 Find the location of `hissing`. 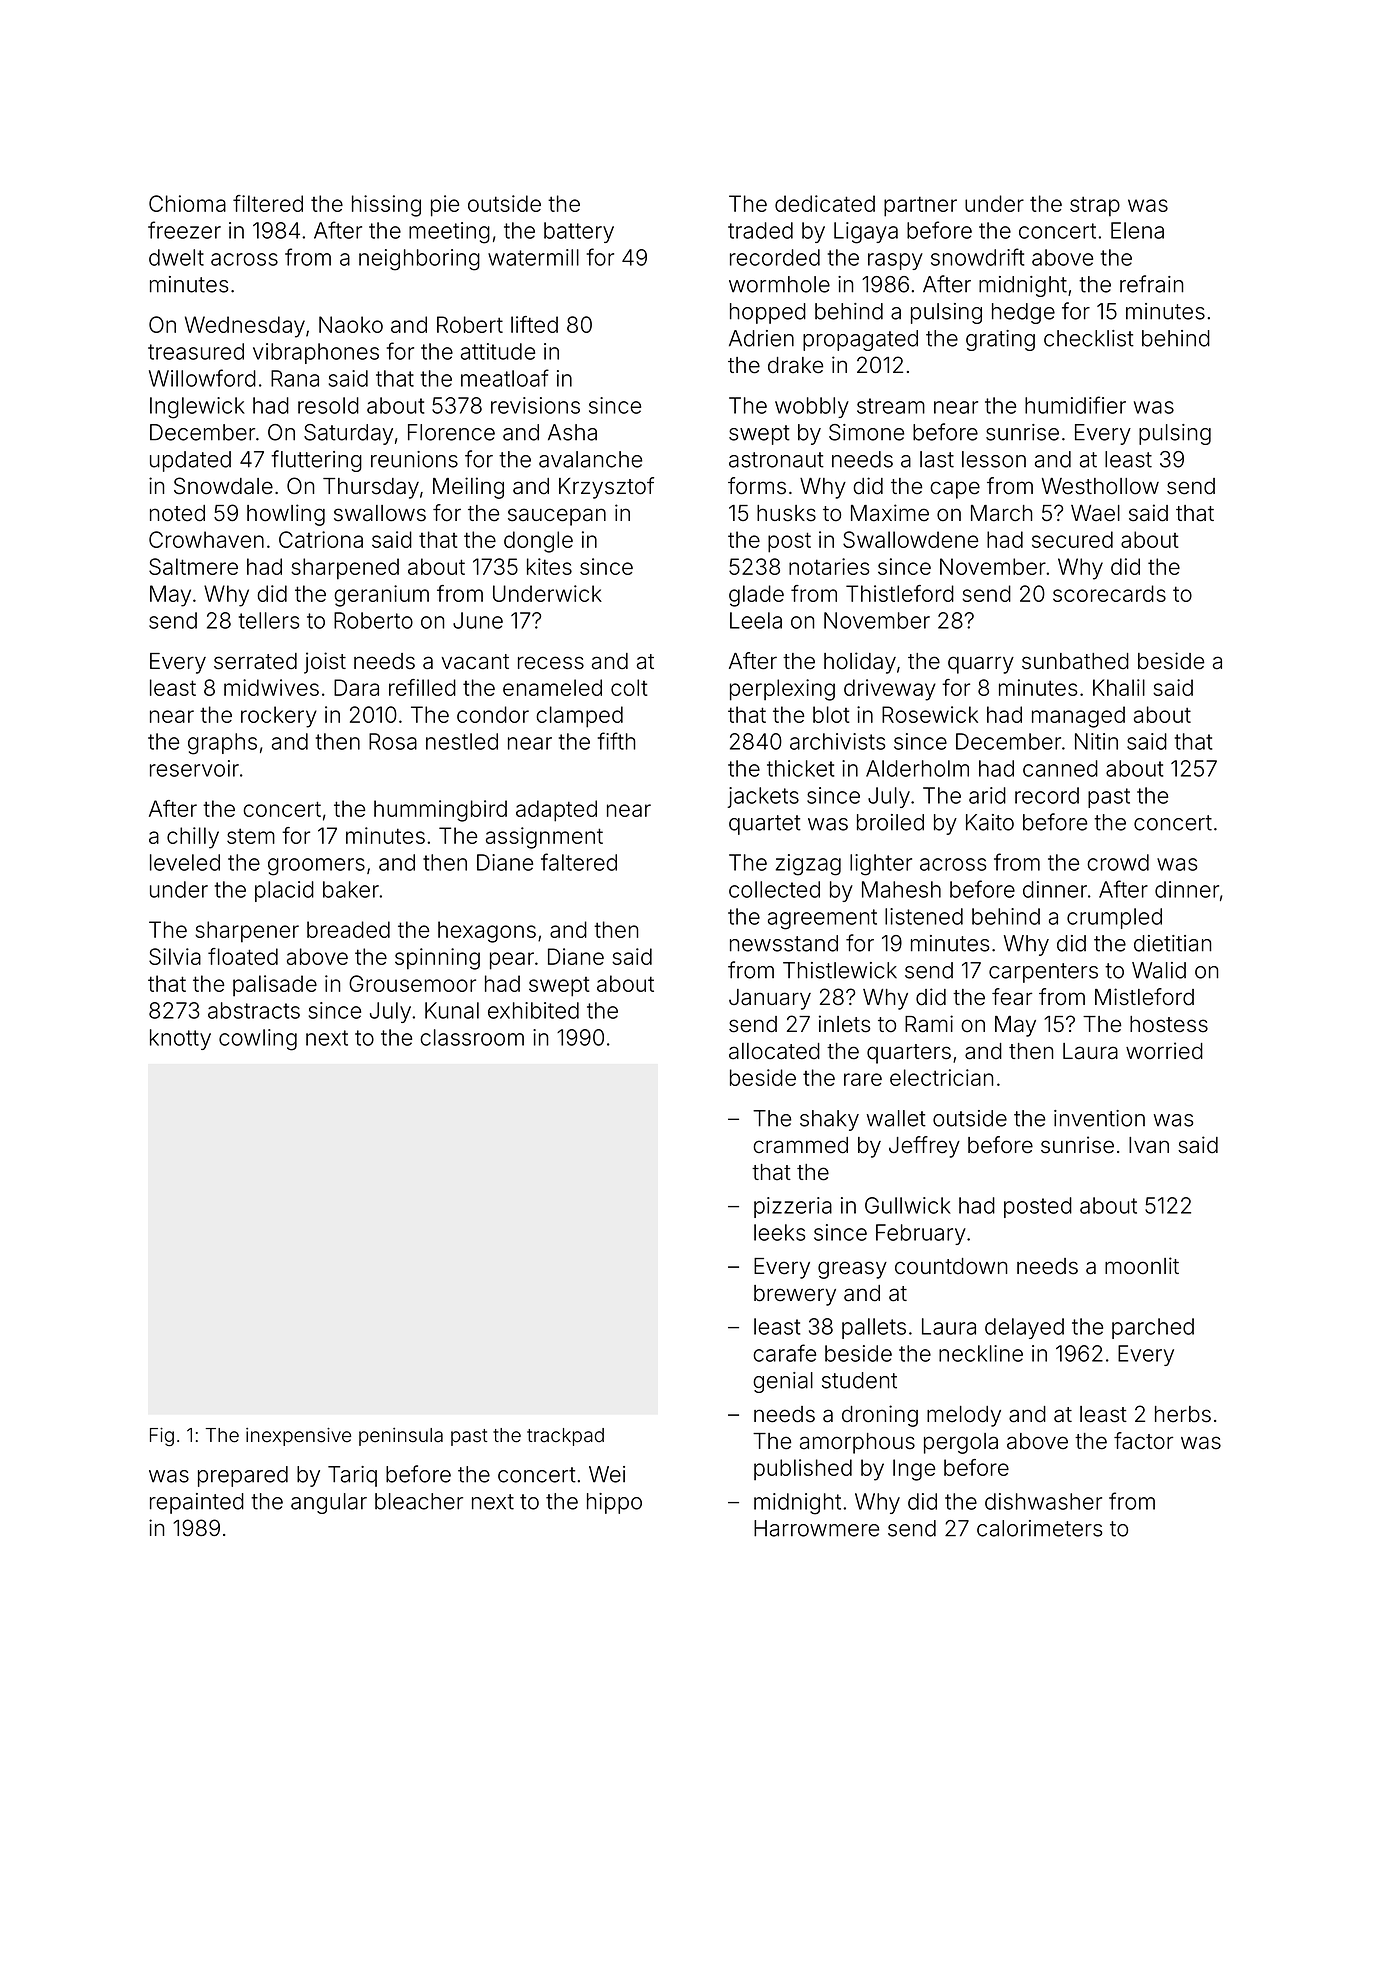

hissing is located at coordinates (386, 206).
